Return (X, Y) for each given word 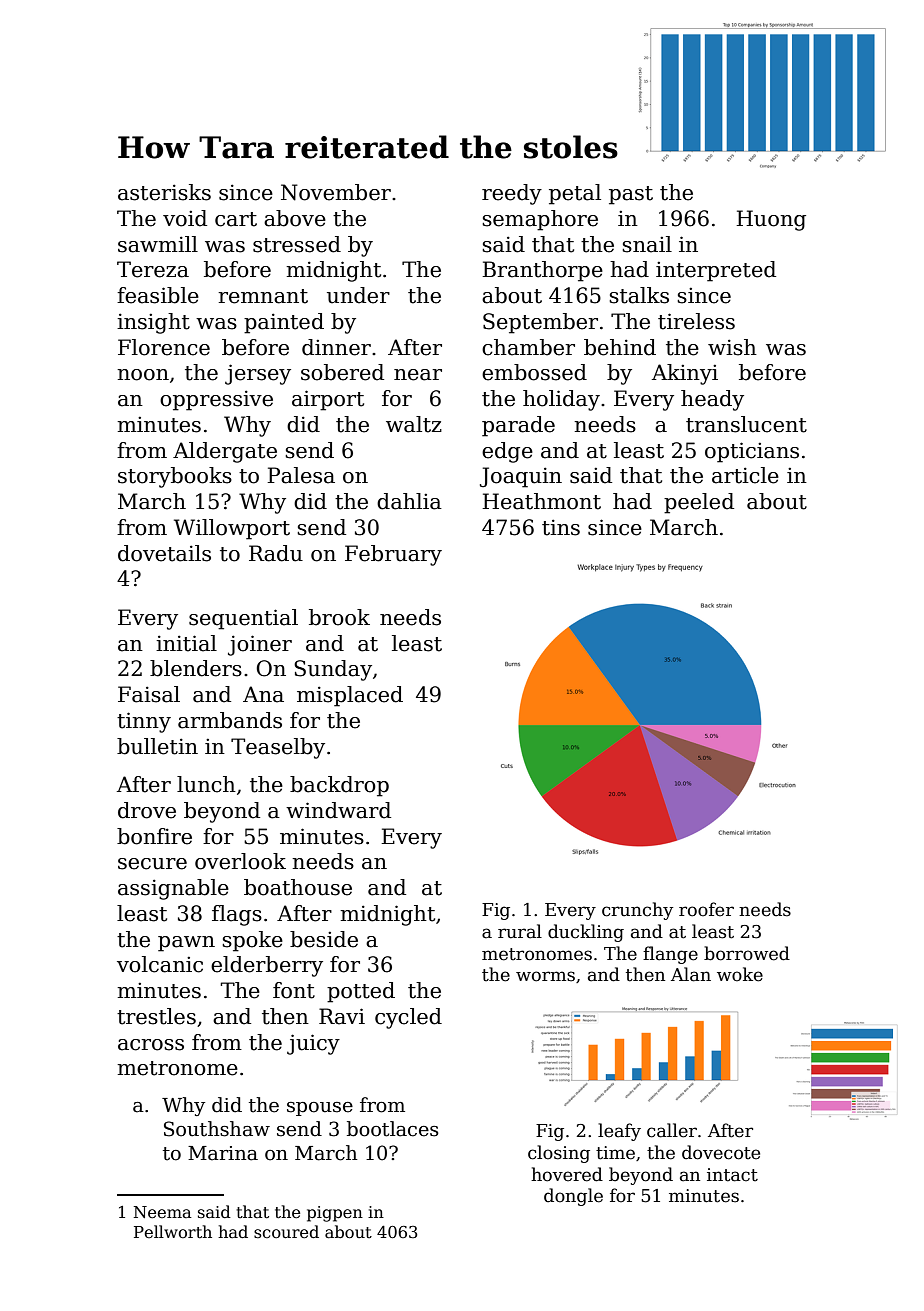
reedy (512, 194)
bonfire (154, 836)
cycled (408, 1018)
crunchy (637, 911)
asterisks (164, 192)
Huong (771, 220)
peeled (699, 503)
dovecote (721, 1152)
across (151, 1045)
